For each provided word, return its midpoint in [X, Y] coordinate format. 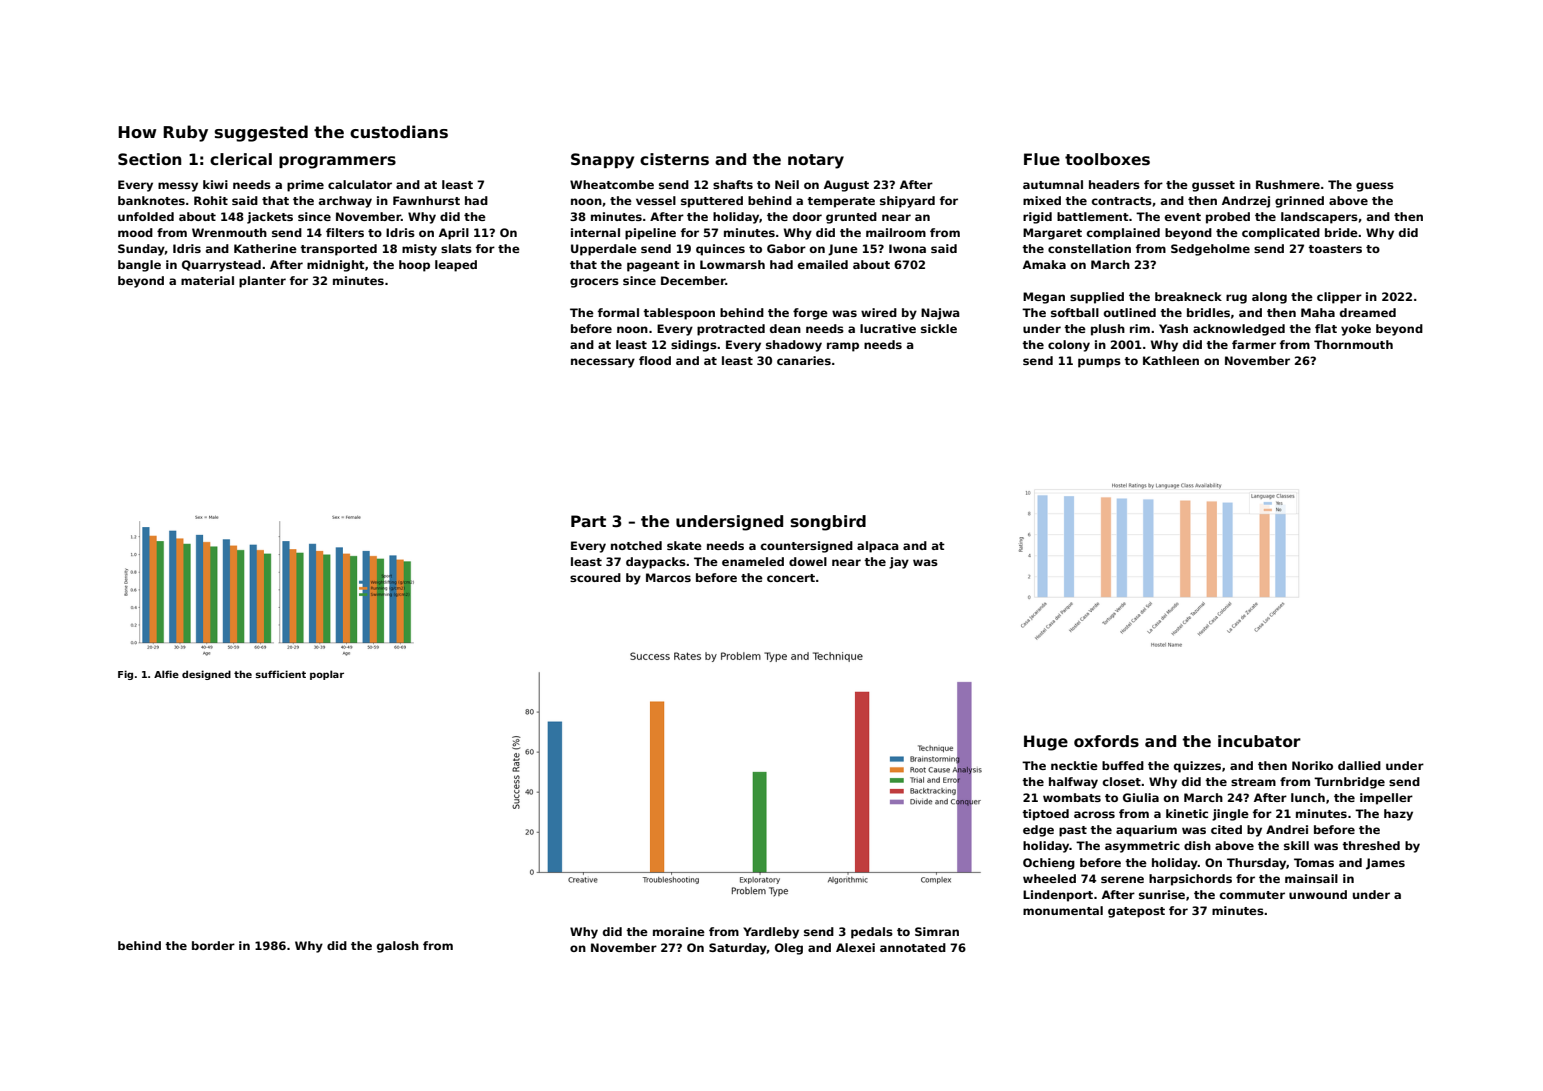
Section [149, 159]
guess [1375, 187]
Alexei [855, 947]
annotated [913, 947]
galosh [398, 947]
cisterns [674, 159]
